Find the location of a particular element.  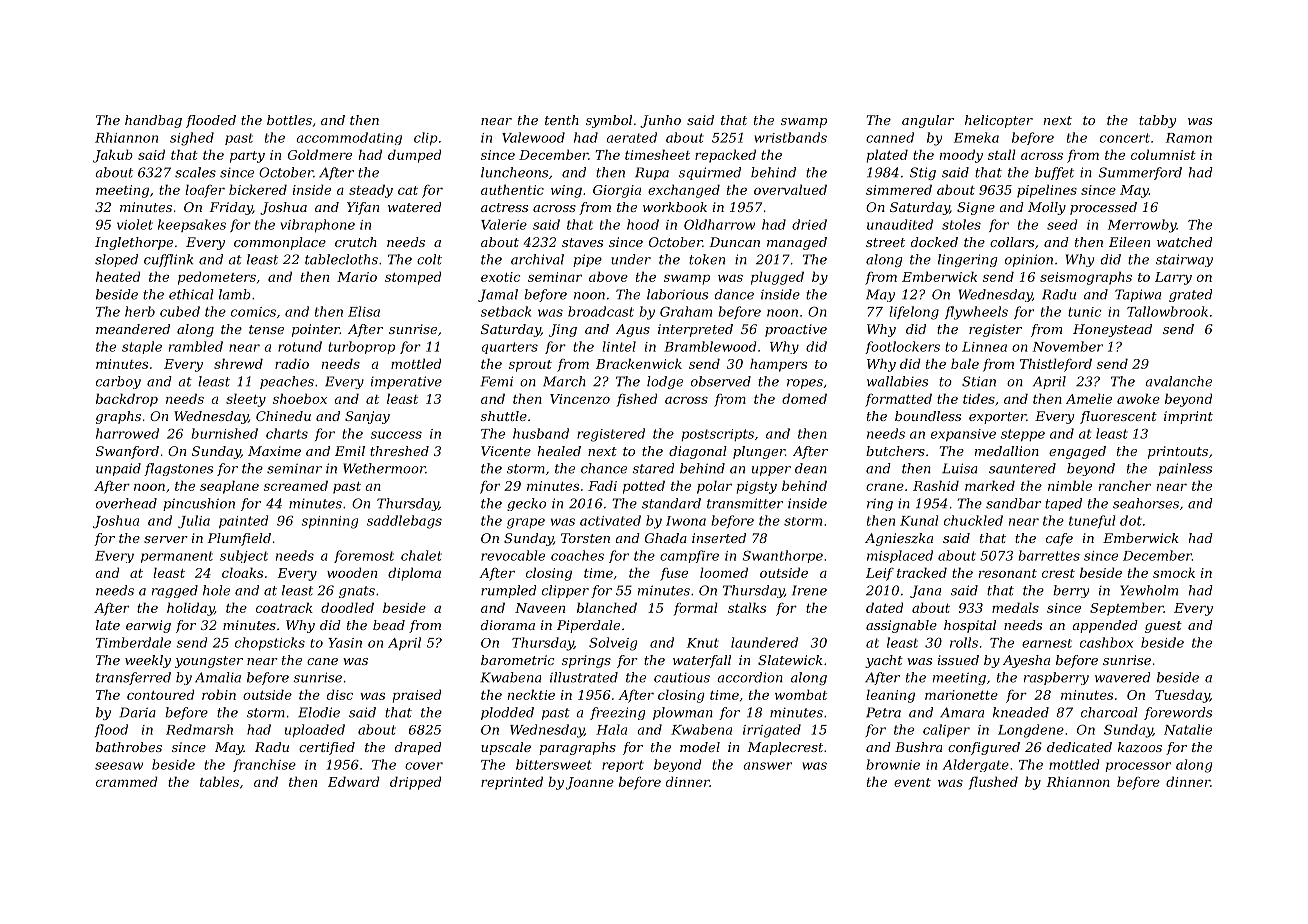

Merrowby is located at coordinates (1142, 226).
